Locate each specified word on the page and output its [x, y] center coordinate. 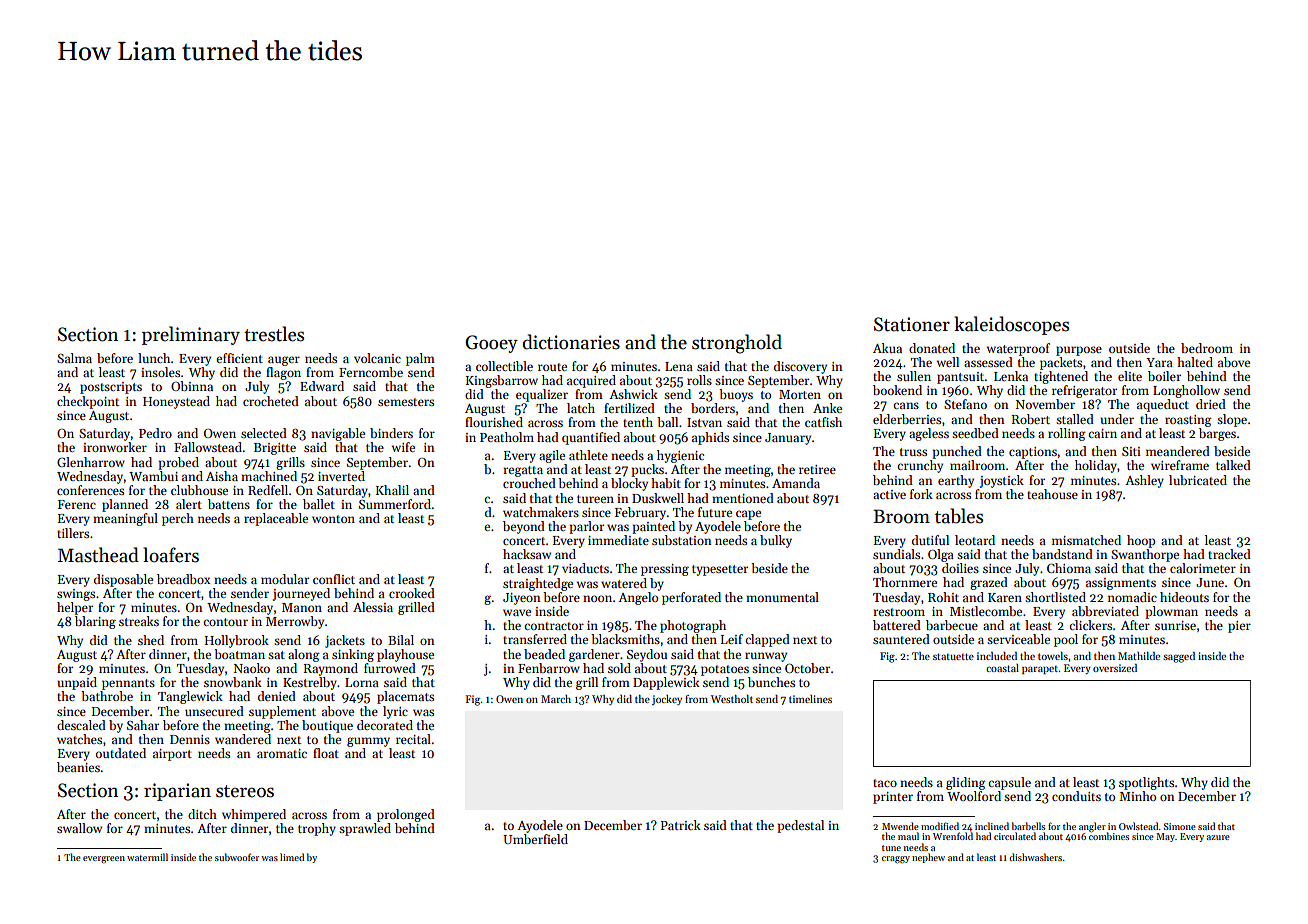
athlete [588, 455]
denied [277, 696]
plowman [1171, 612]
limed [292, 857]
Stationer [912, 324]
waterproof [1018, 349]
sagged [1179, 657]
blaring [95, 622]
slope [1232, 420]
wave [517, 612]
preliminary [191, 335]
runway [766, 657]
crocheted [271, 401]
